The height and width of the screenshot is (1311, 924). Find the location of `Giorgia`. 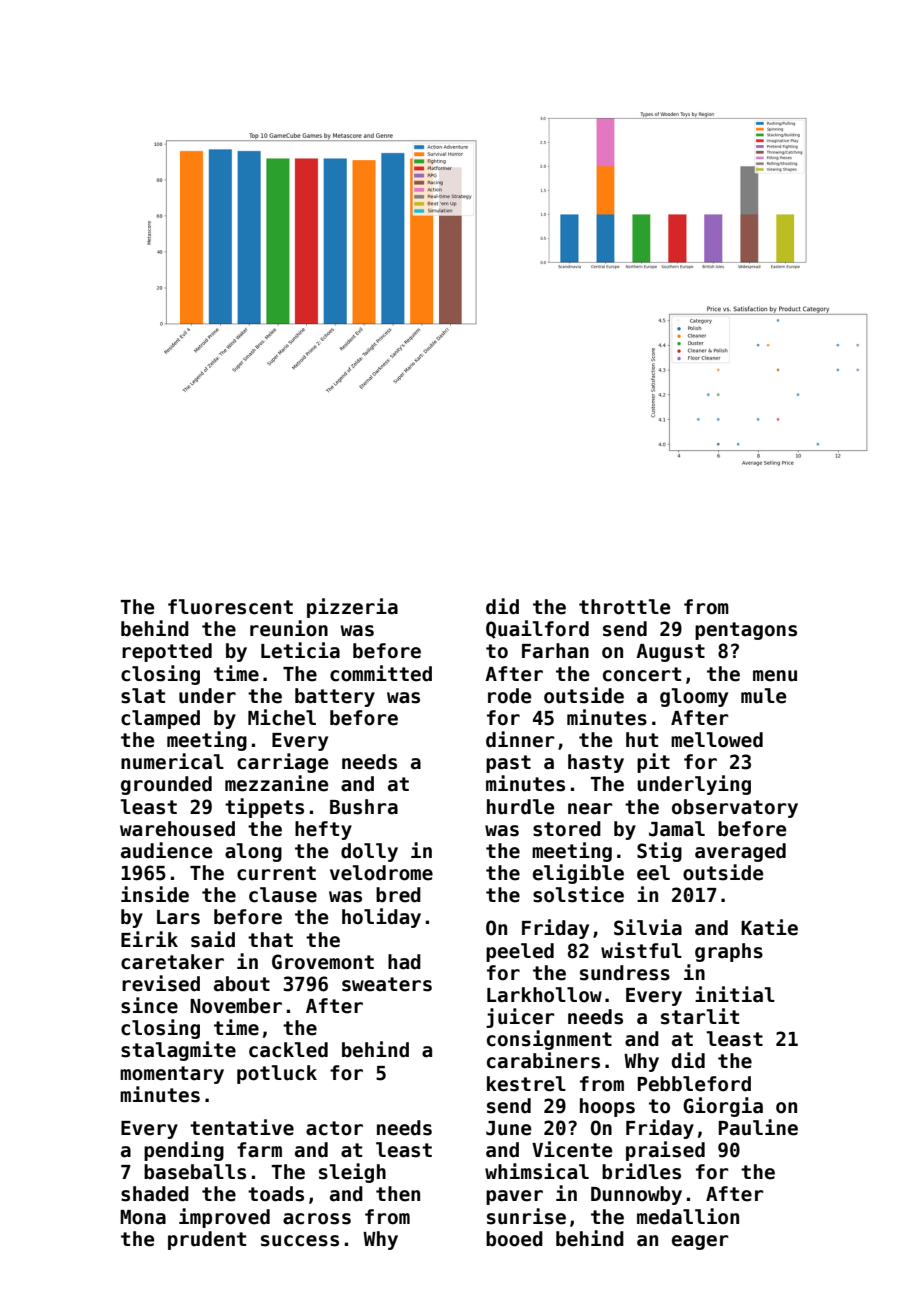

Giorgia is located at coordinates (723, 1107).
